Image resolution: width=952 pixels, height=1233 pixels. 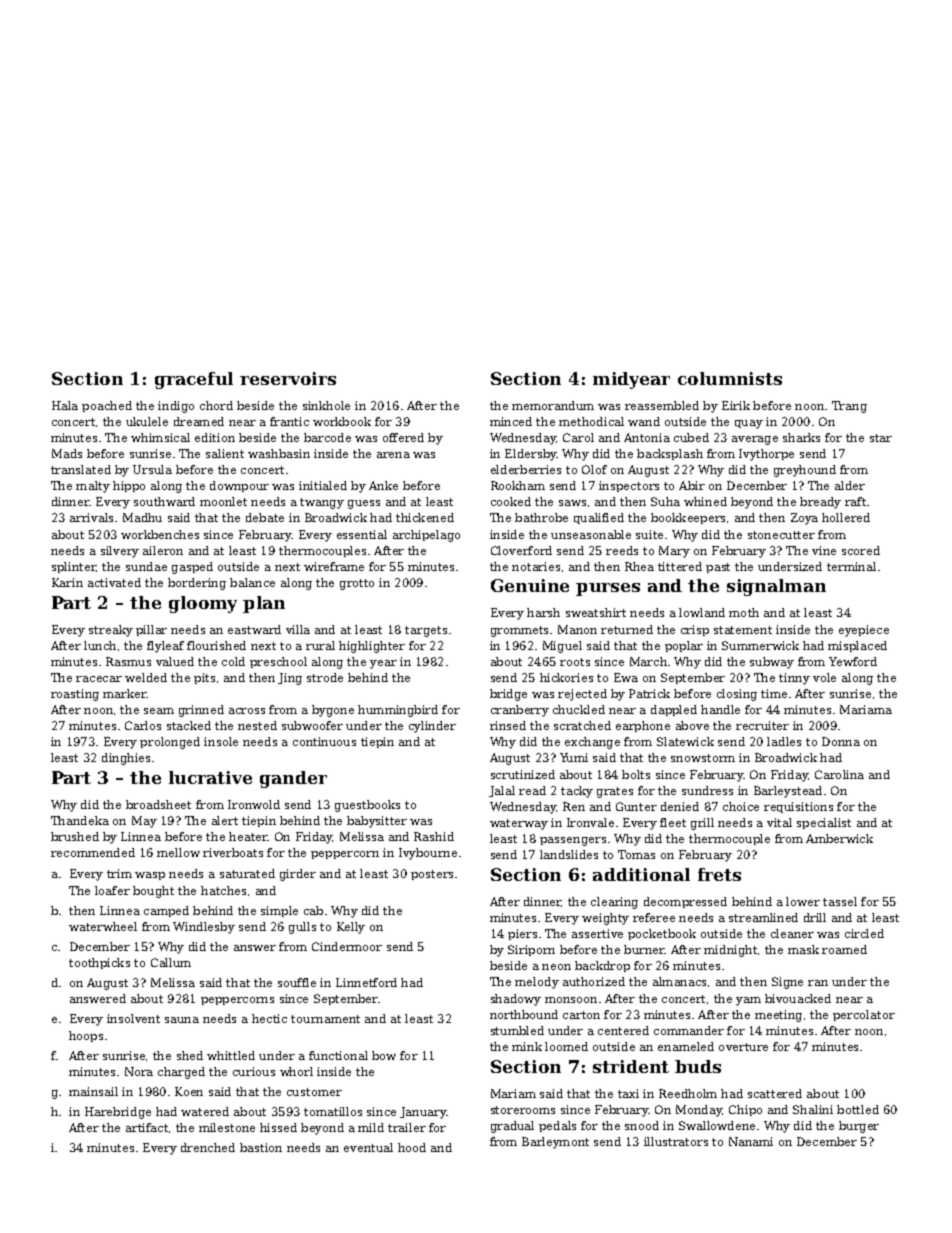 What do you see at coordinates (615, 792) in the page?
I see `grates` at bounding box center [615, 792].
